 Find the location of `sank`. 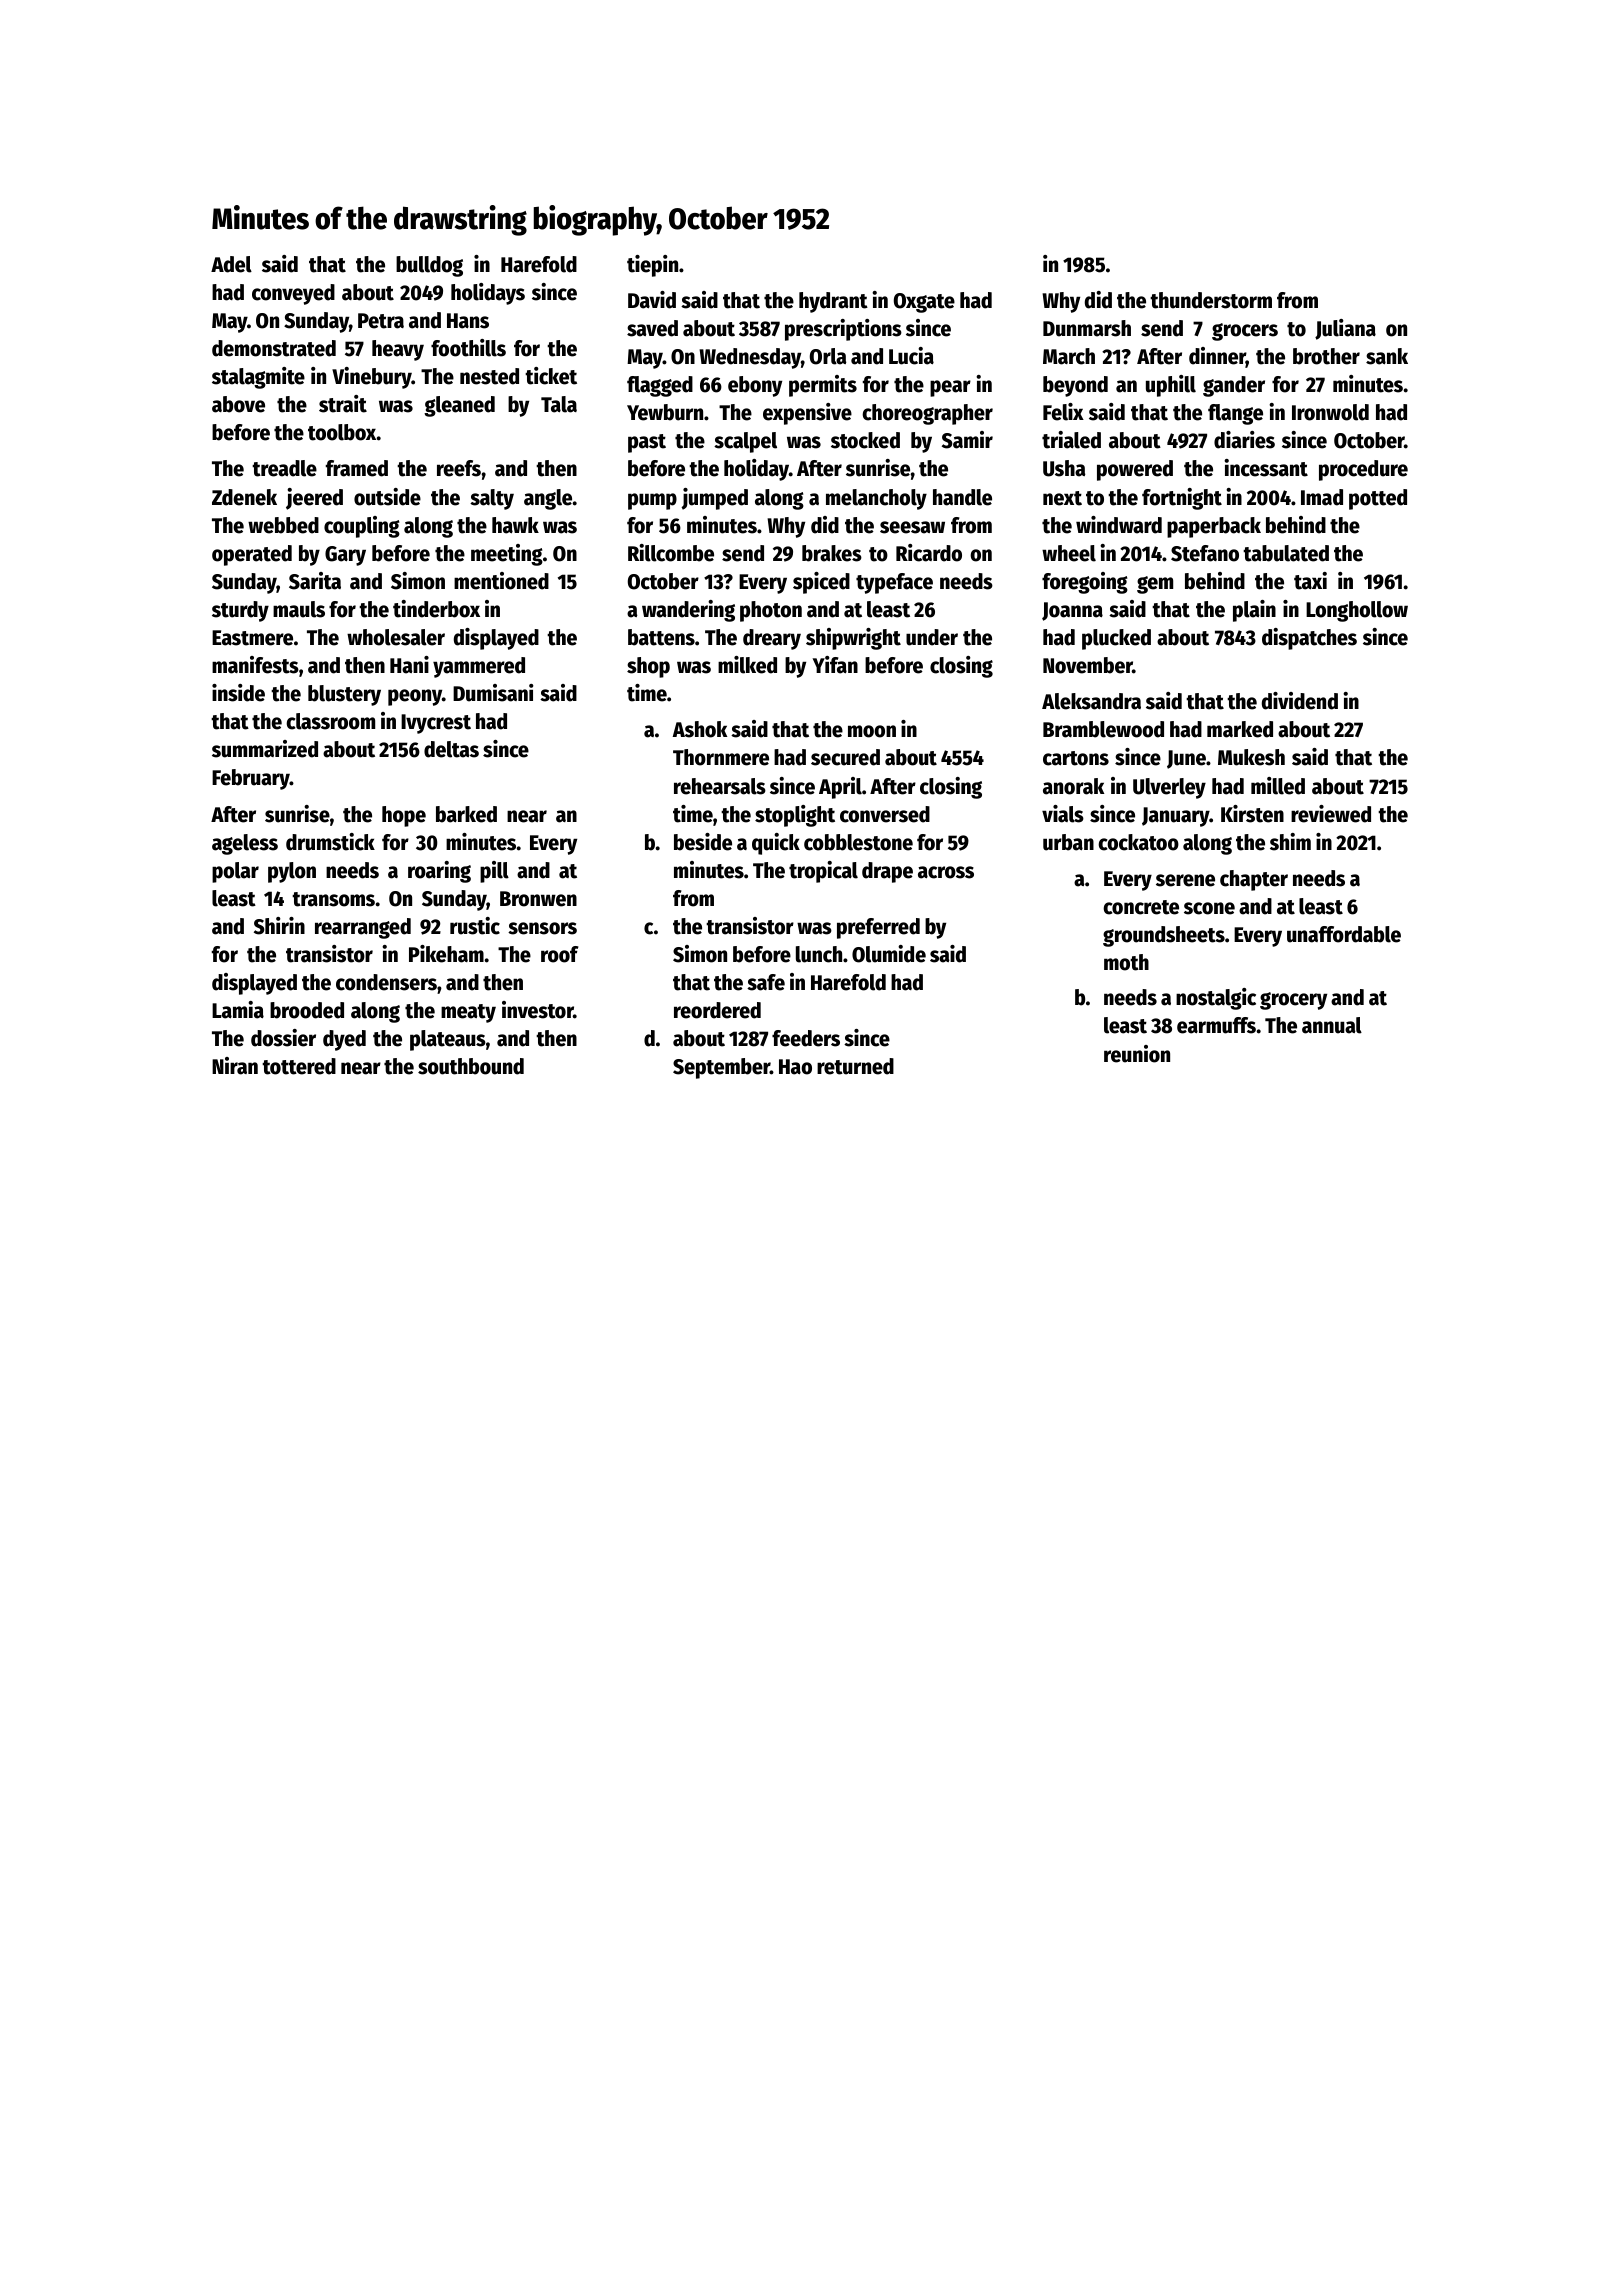

sank is located at coordinates (1387, 356).
